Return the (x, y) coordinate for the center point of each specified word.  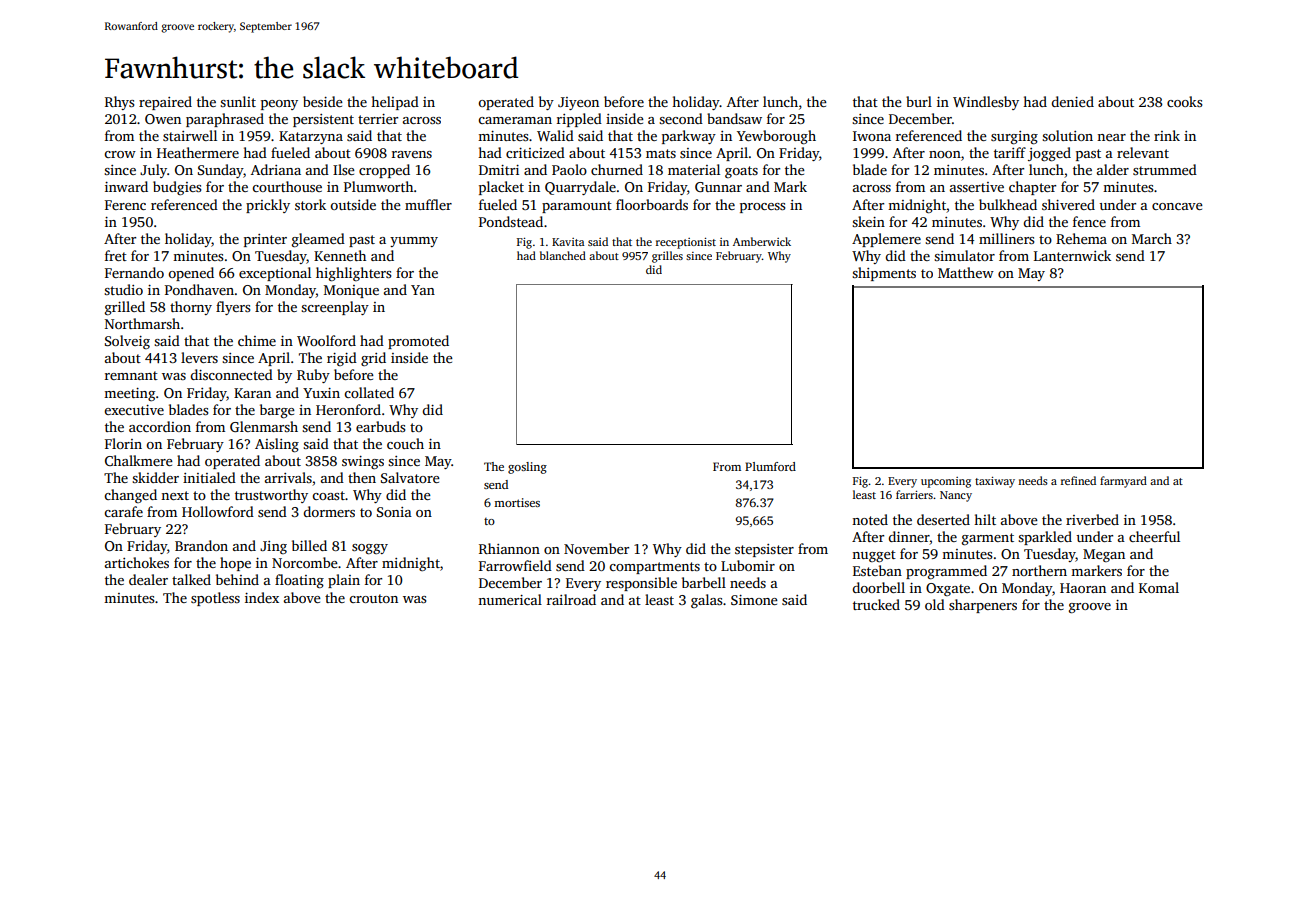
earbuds (380, 426)
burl (919, 101)
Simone (754, 600)
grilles (667, 257)
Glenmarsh (264, 426)
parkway (689, 137)
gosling (527, 468)
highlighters (353, 274)
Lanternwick (1072, 255)
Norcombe (305, 562)
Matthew (966, 272)
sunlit (238, 101)
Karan (252, 393)
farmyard (1123, 482)
